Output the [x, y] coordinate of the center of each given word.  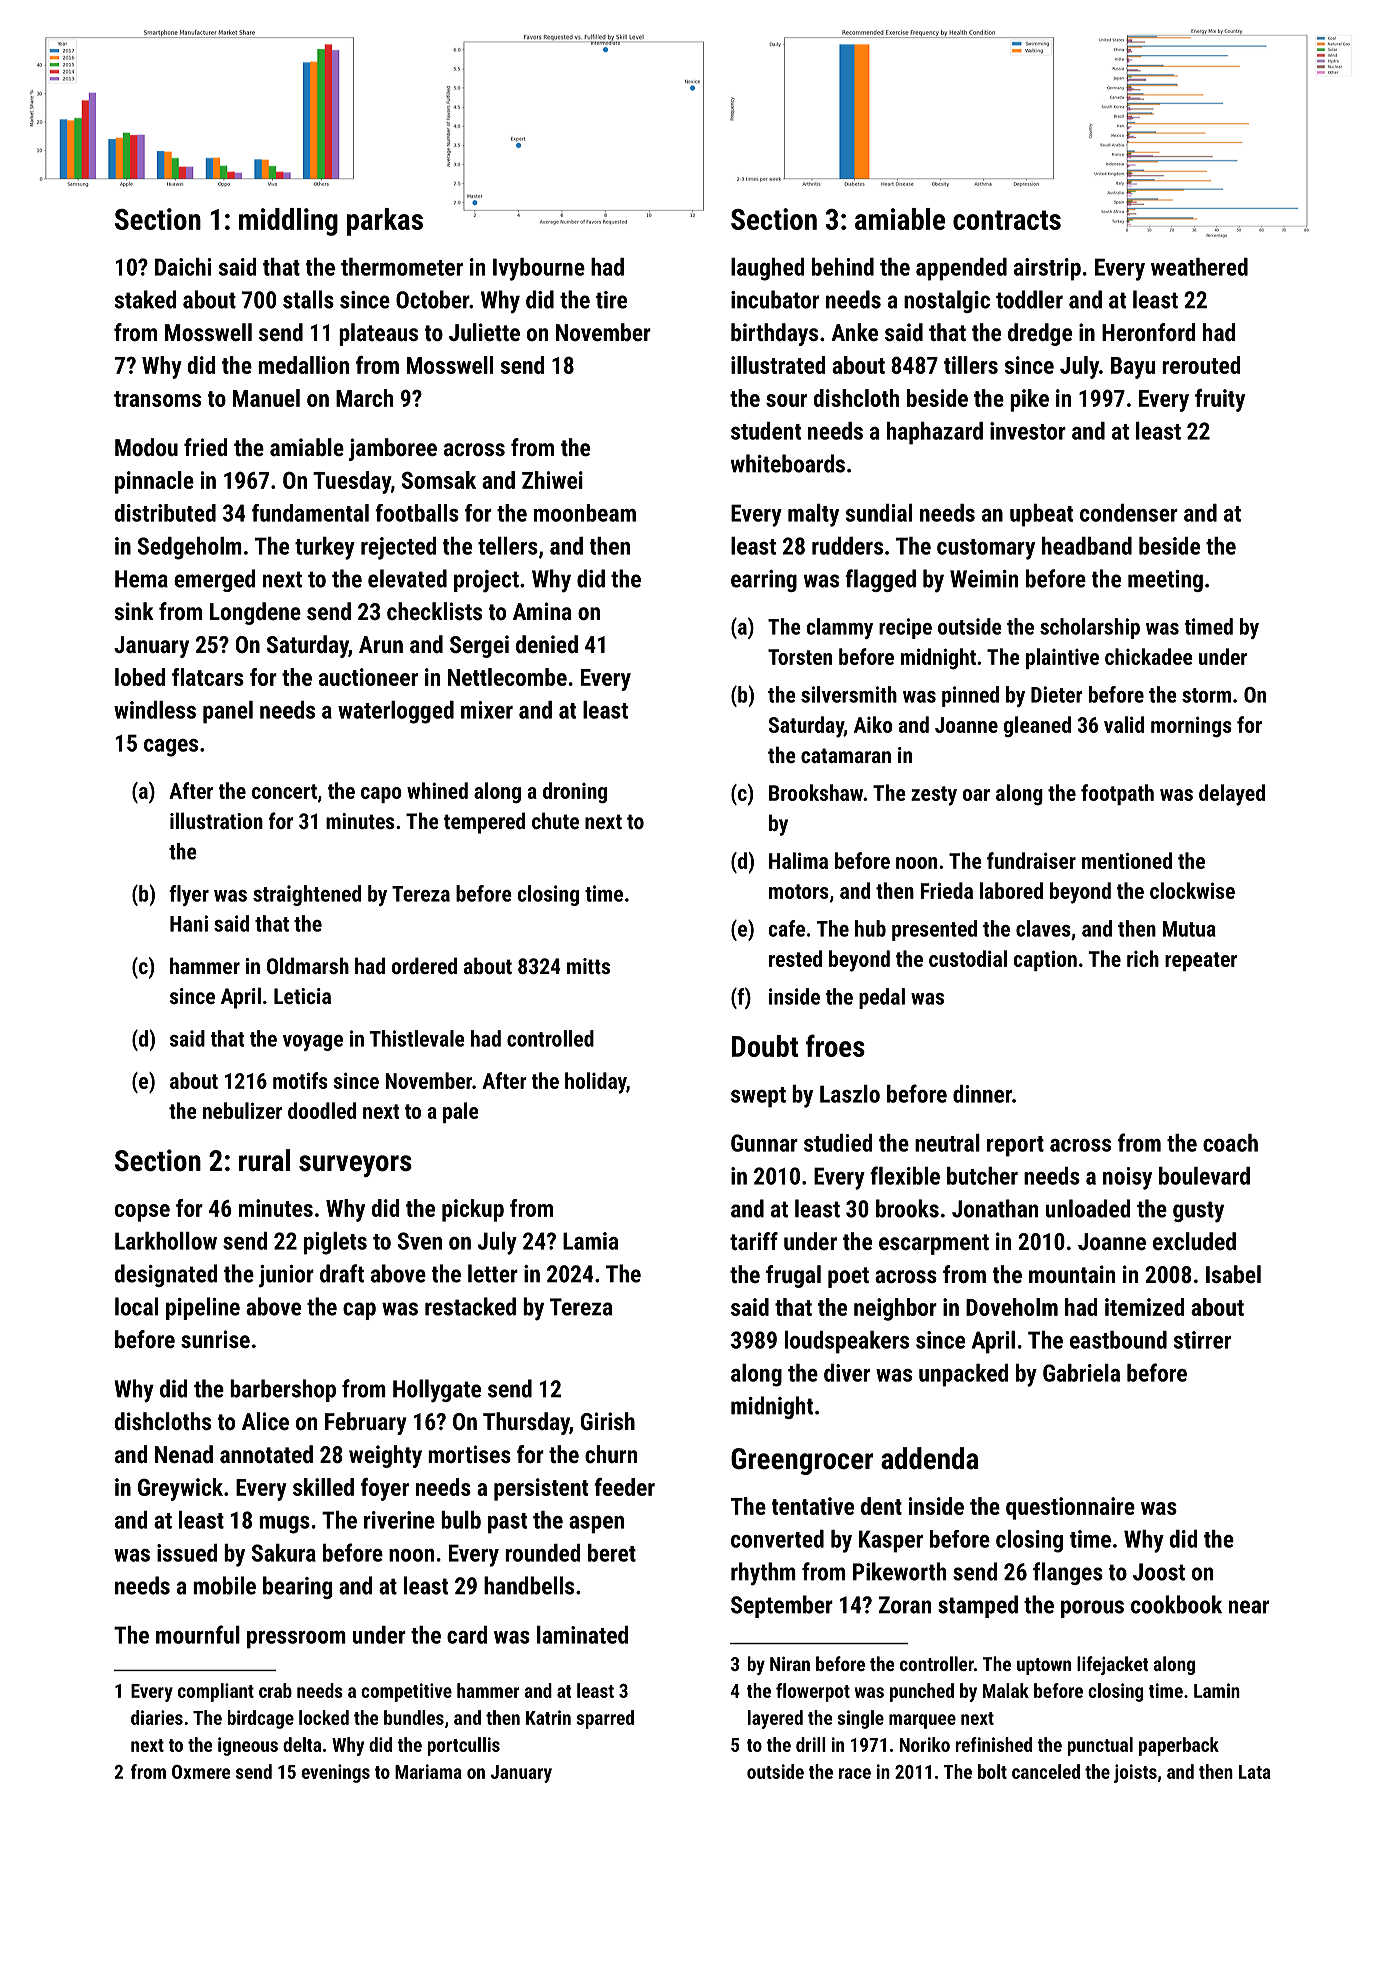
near [1249, 1607]
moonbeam [585, 513]
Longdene [255, 613]
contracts [1007, 220]
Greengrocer [802, 1461]
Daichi [183, 267]
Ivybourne [539, 269]
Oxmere [201, 1772]
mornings [1191, 727]
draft [342, 1273]
